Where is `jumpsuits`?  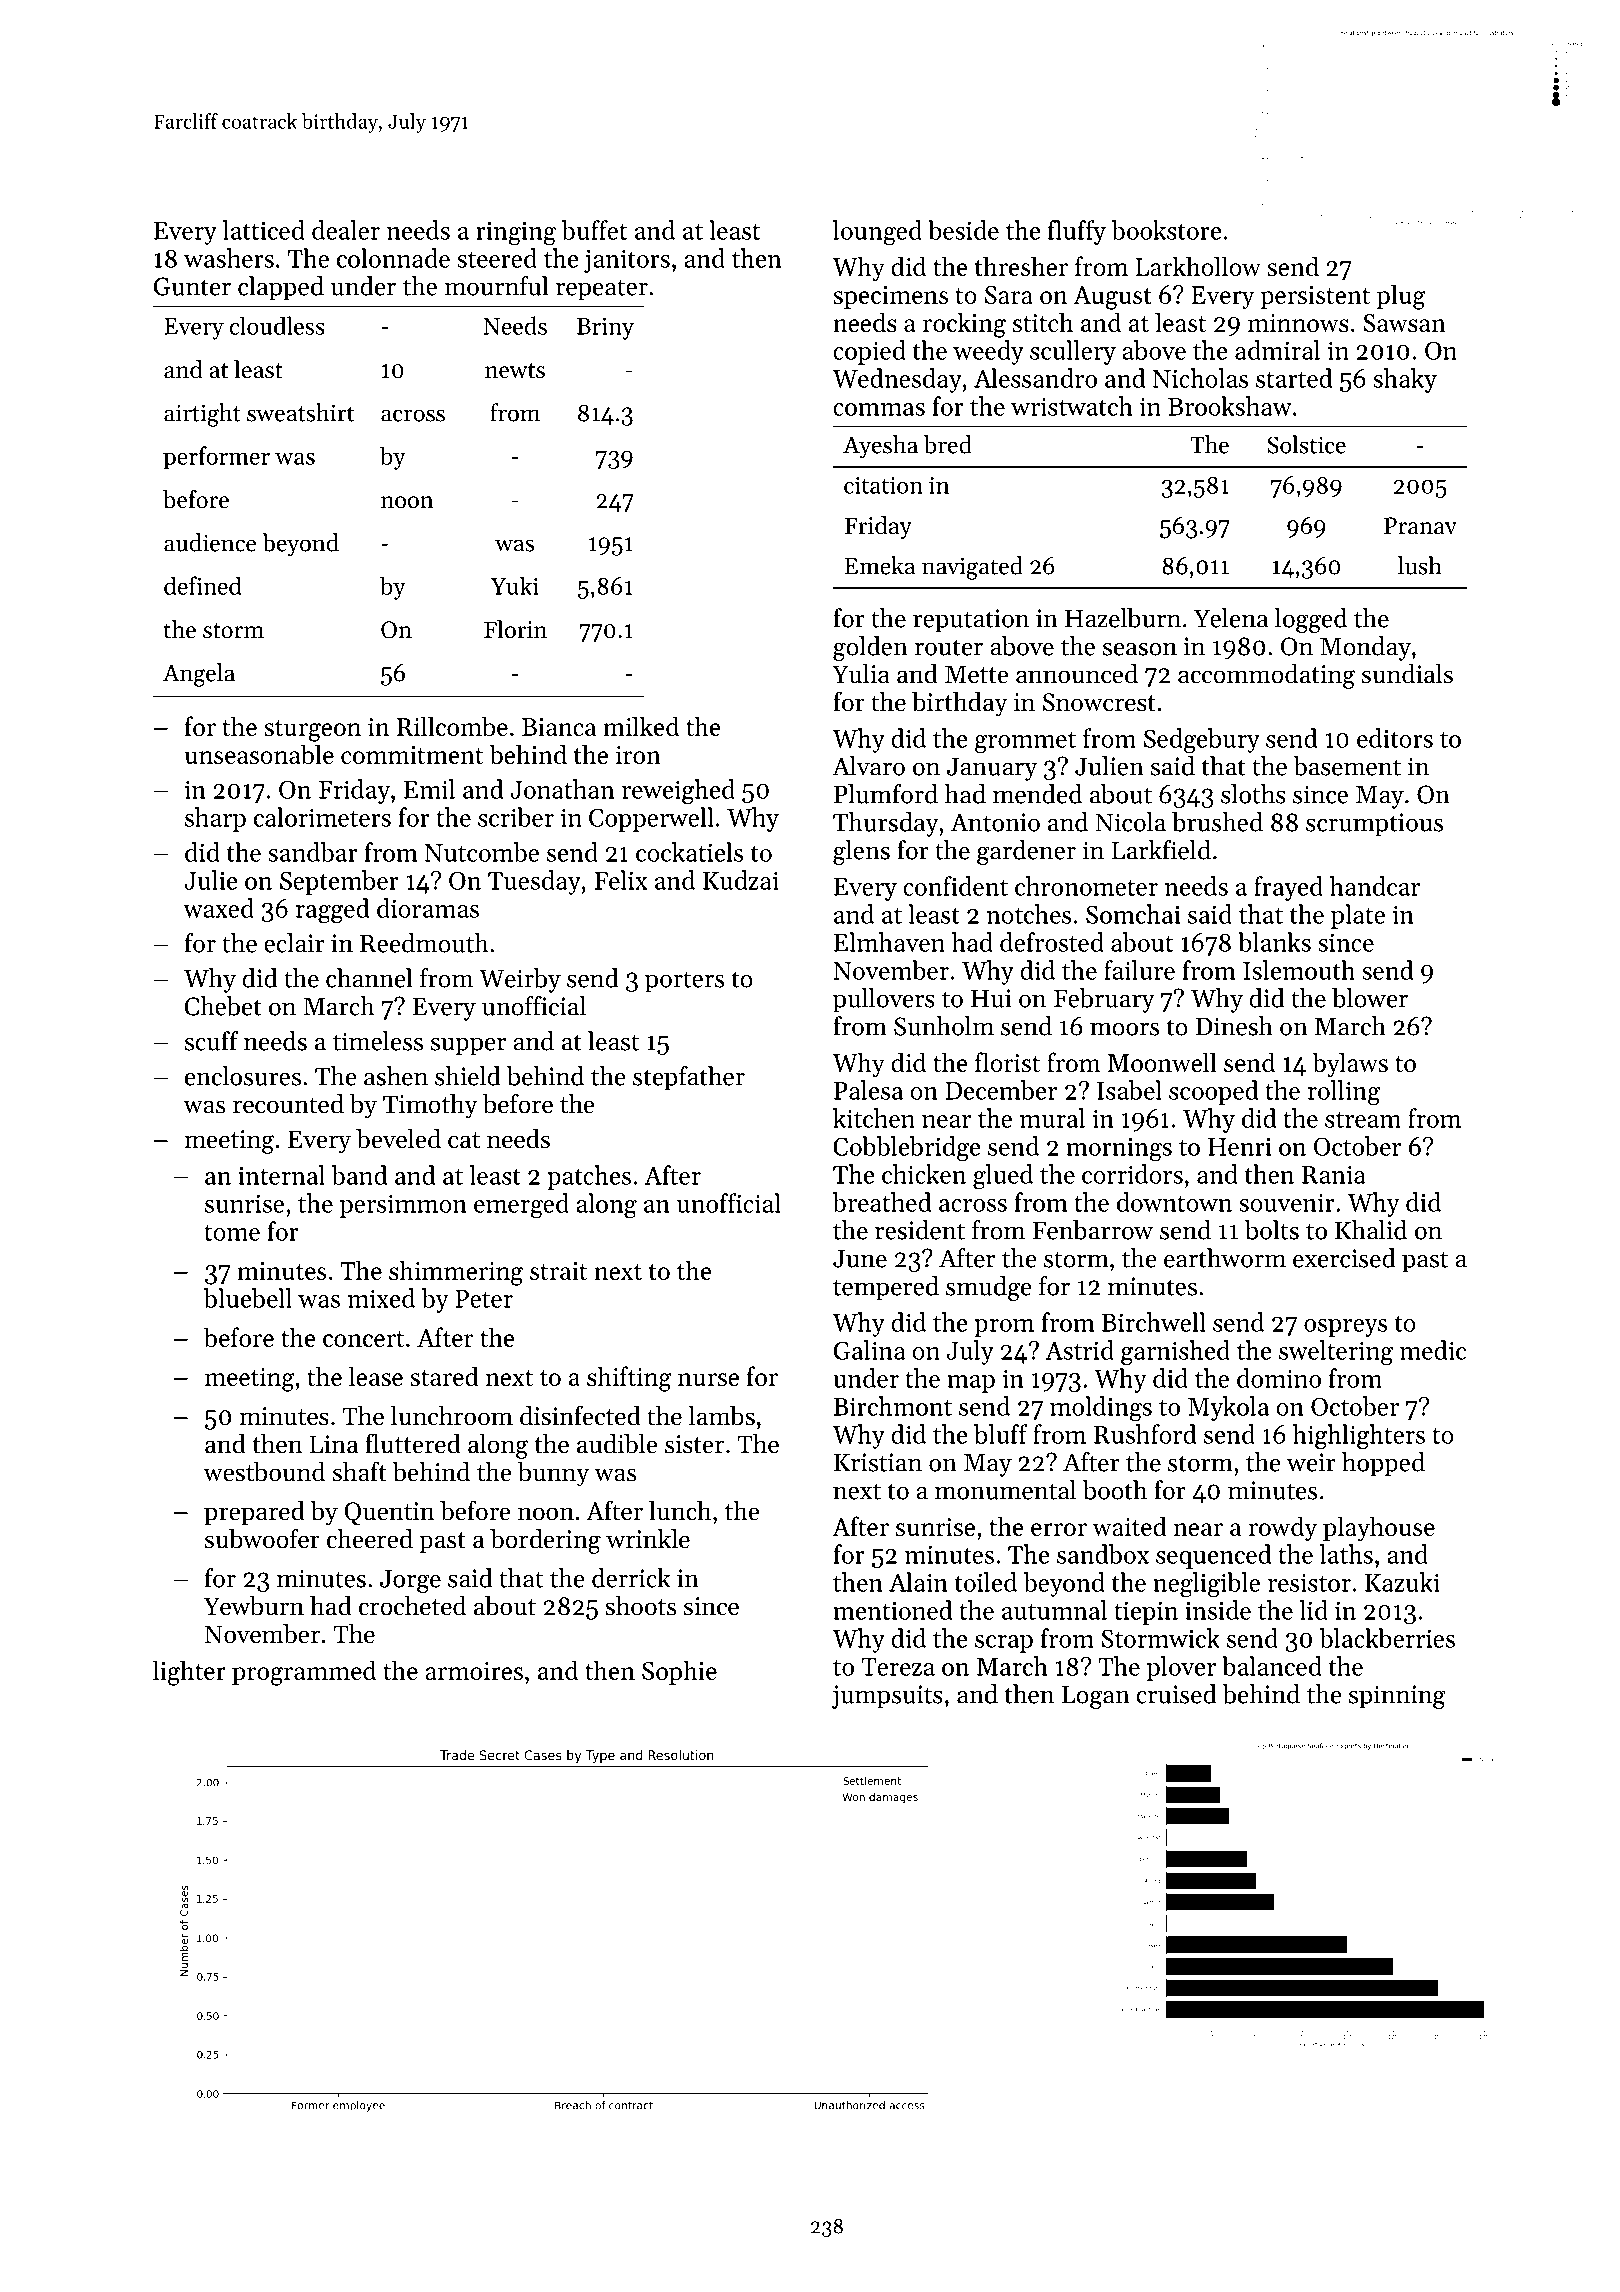 jumpsuits is located at coordinates (887, 1697).
